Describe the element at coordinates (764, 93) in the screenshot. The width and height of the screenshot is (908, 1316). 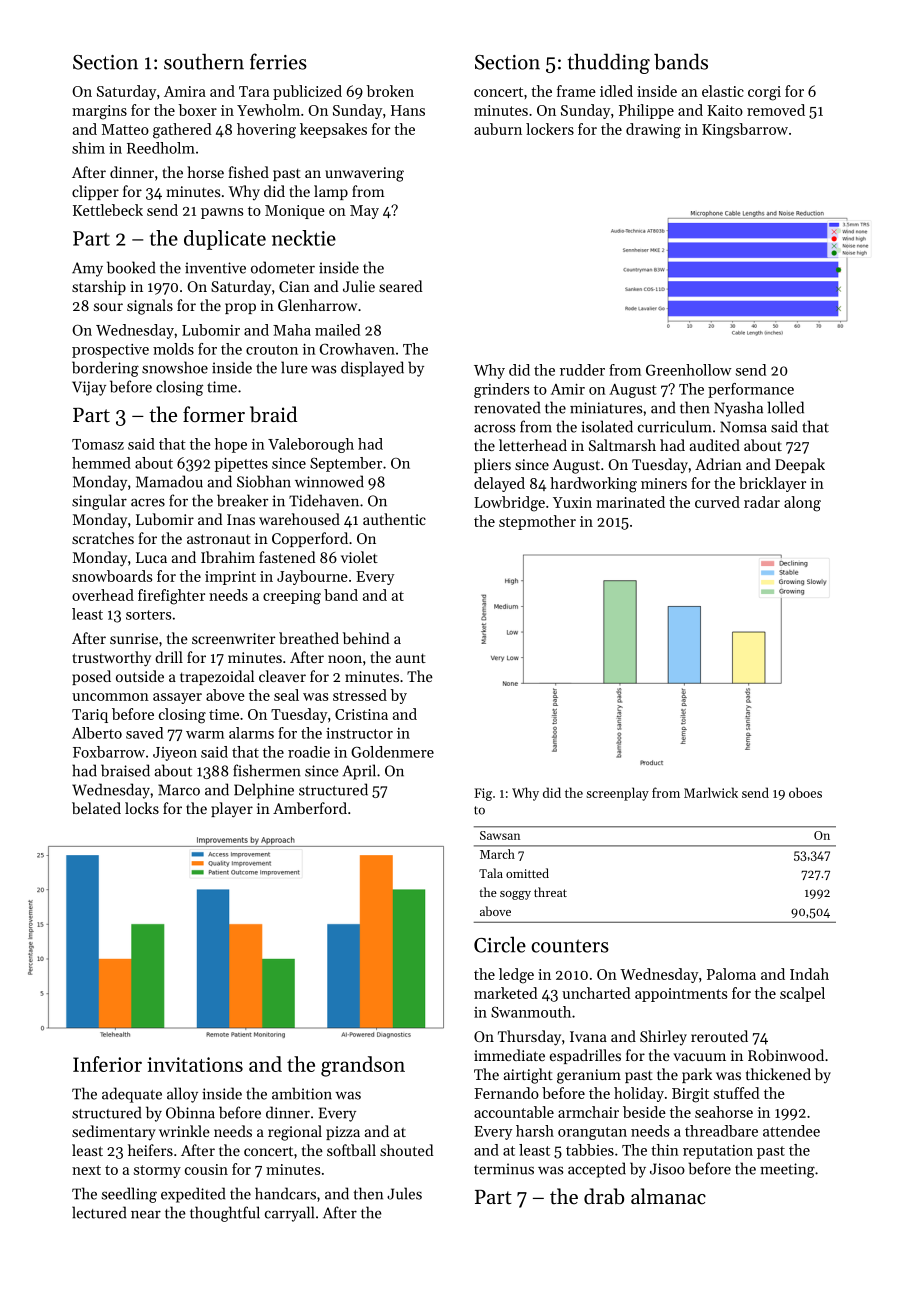
I see `corgi` at that location.
